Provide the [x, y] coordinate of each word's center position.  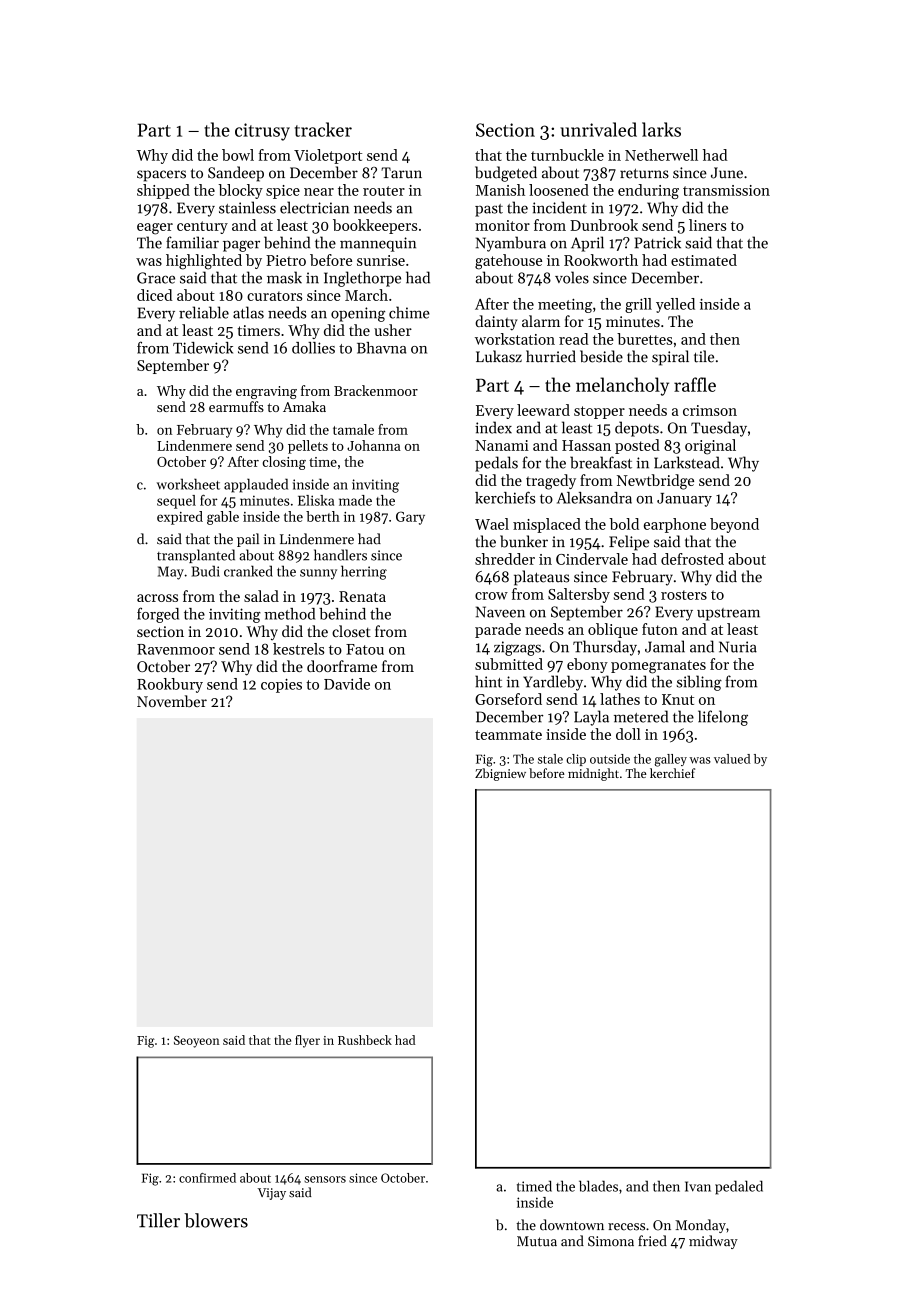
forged [158, 615]
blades [598, 1186]
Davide [347, 684]
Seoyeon [197, 1042]
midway [713, 1242]
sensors [325, 1179]
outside [610, 759]
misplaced [547, 525]
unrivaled [598, 129]
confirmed [207, 1178]
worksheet [188, 484]
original [710, 447]
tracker [323, 129]
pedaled [739, 1187]
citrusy [262, 132]
